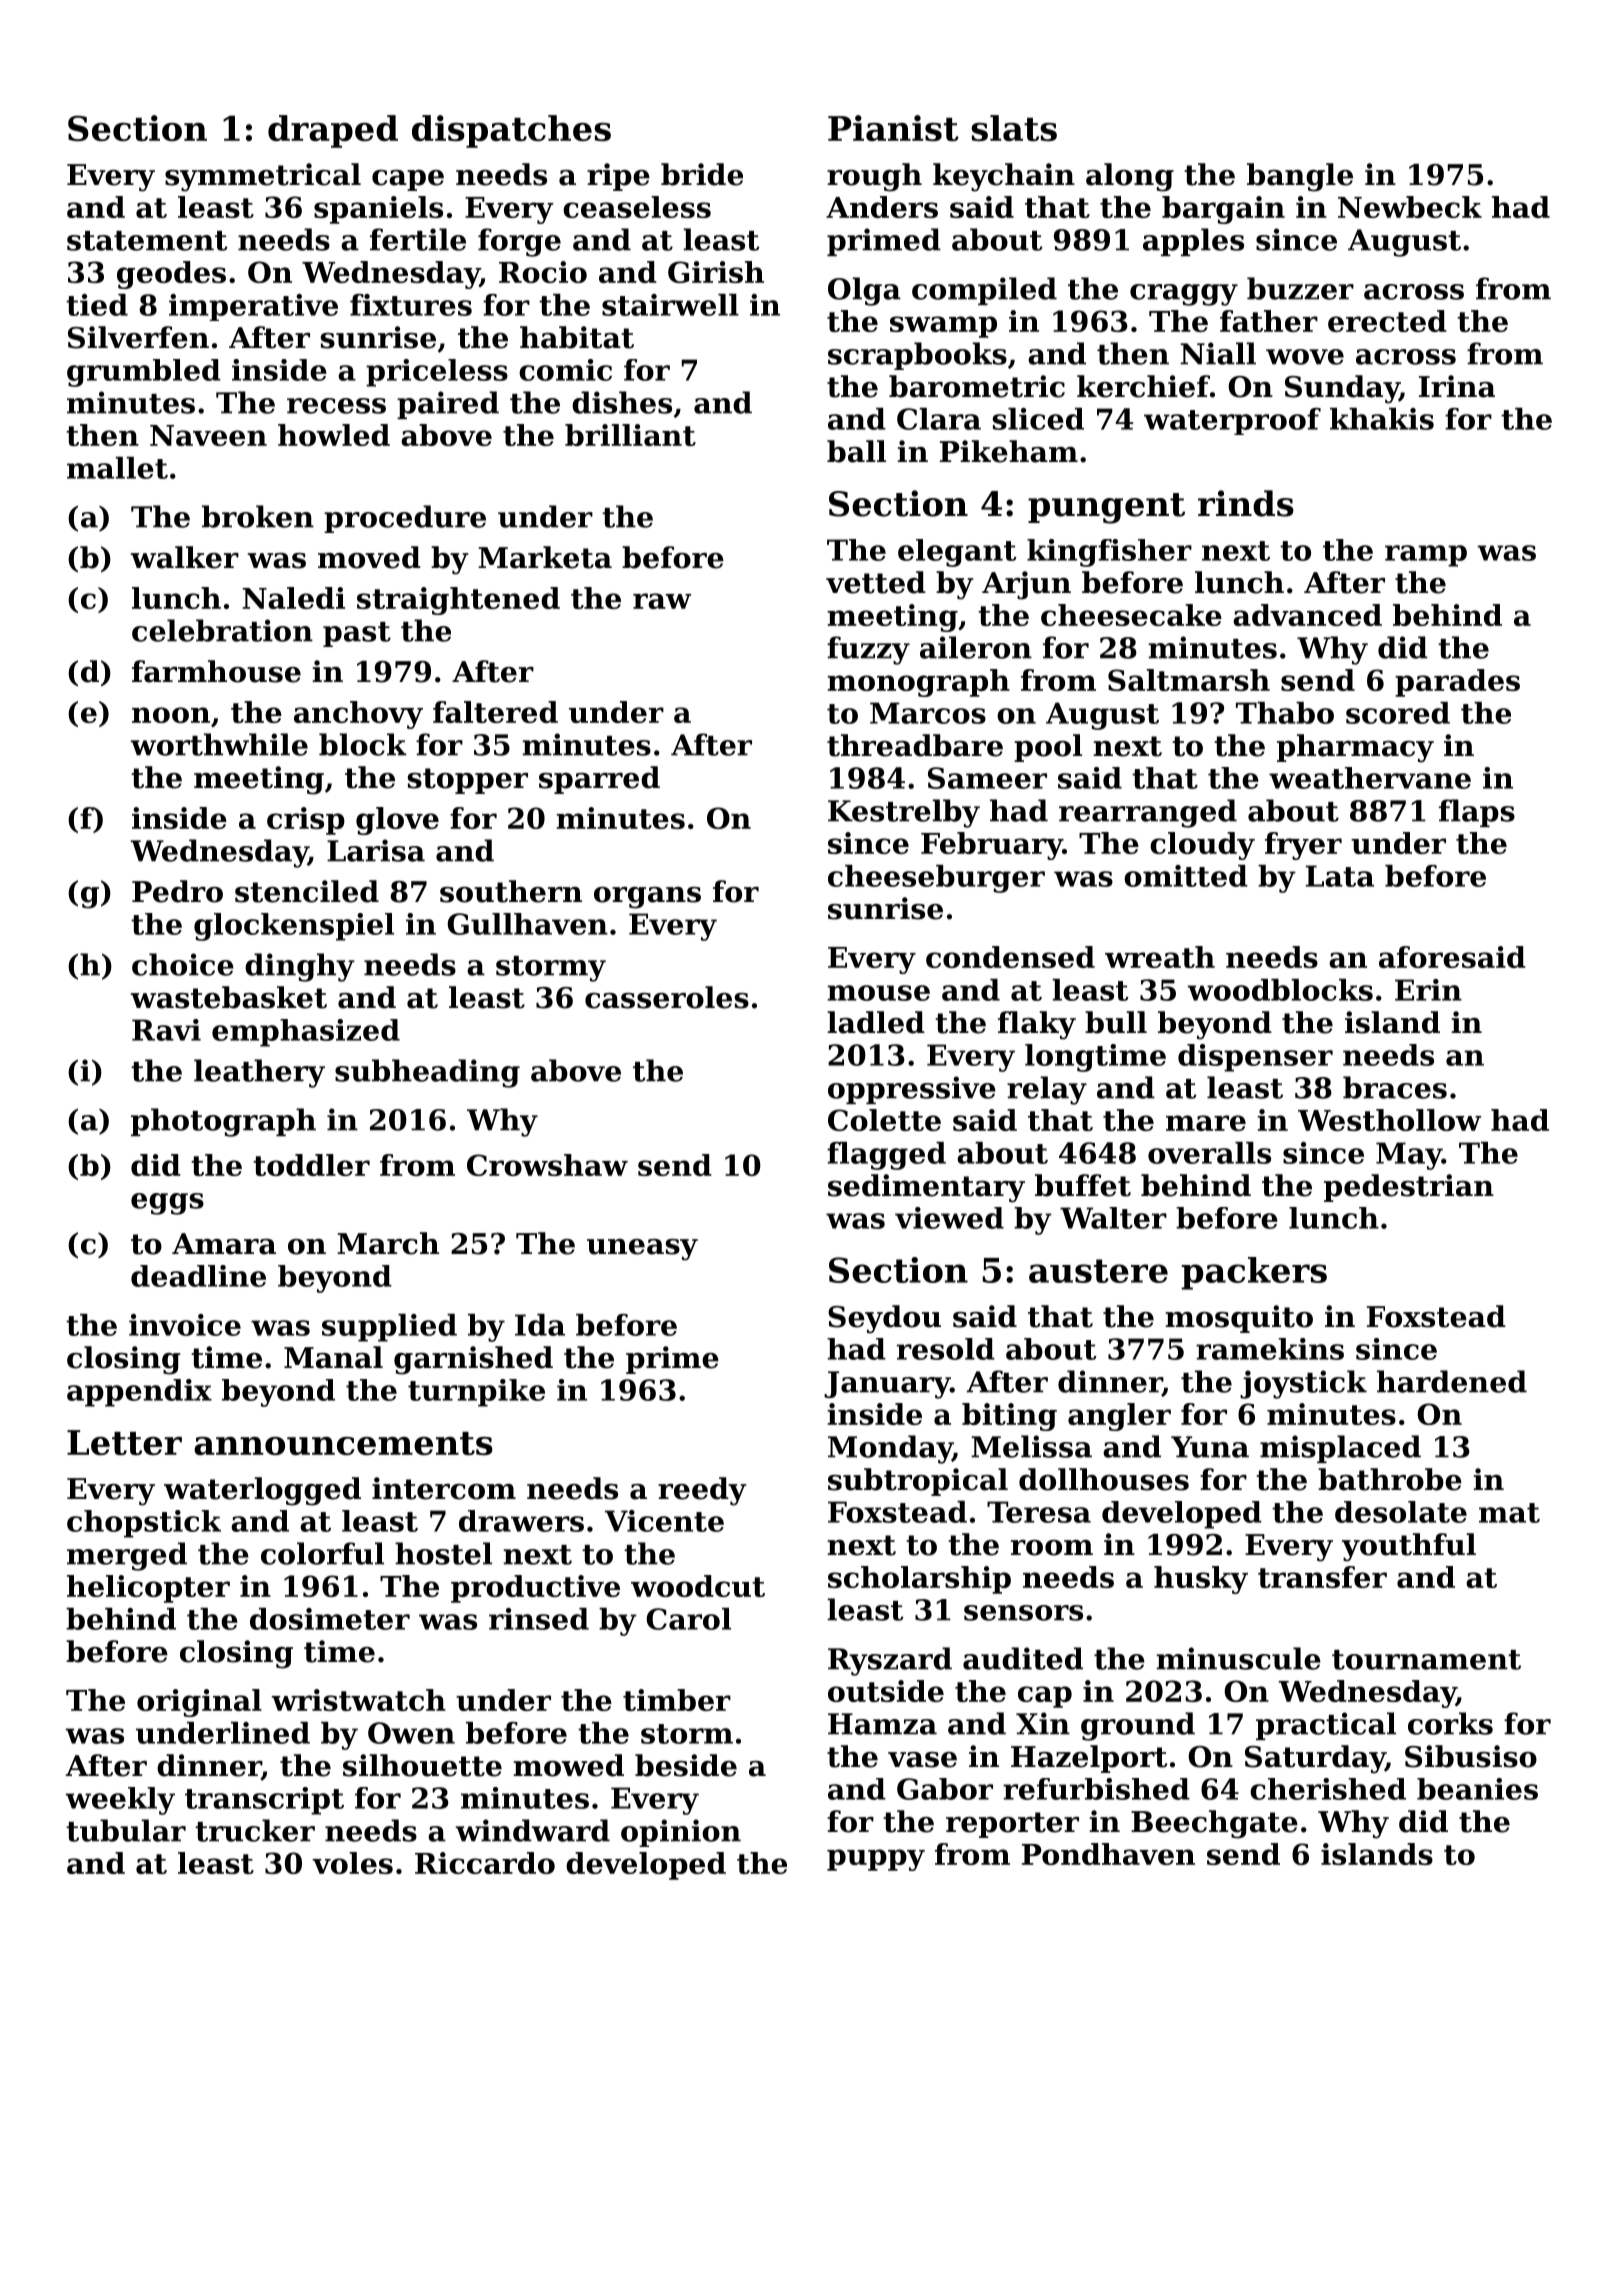 Image resolution: width=1620 pixels, height=2292 pixels. I want to click on joystick, so click(1303, 1384).
